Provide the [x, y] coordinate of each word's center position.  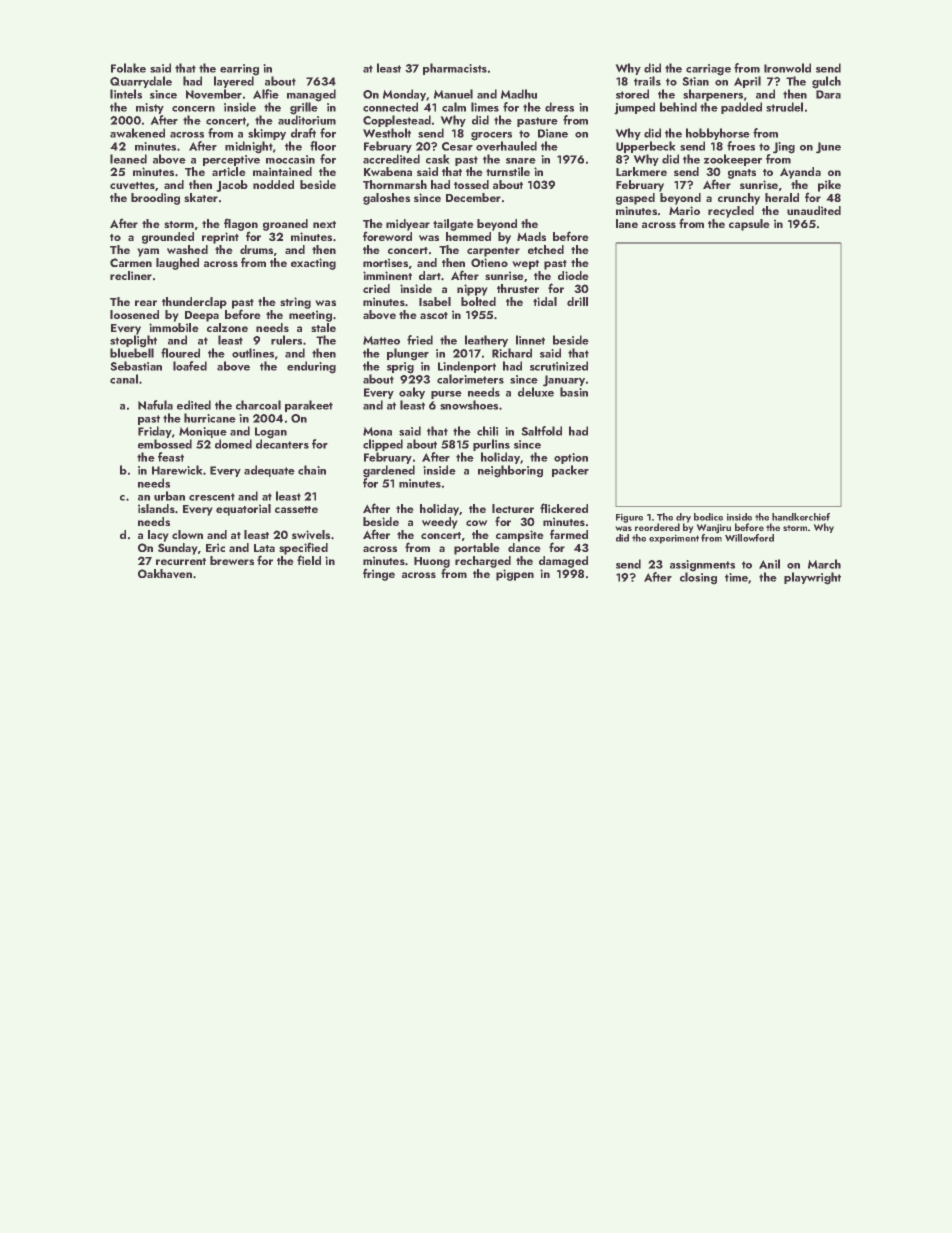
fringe [379, 575]
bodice [708, 517]
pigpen [515, 575]
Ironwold [787, 68]
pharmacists [455, 69]
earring [239, 69]
